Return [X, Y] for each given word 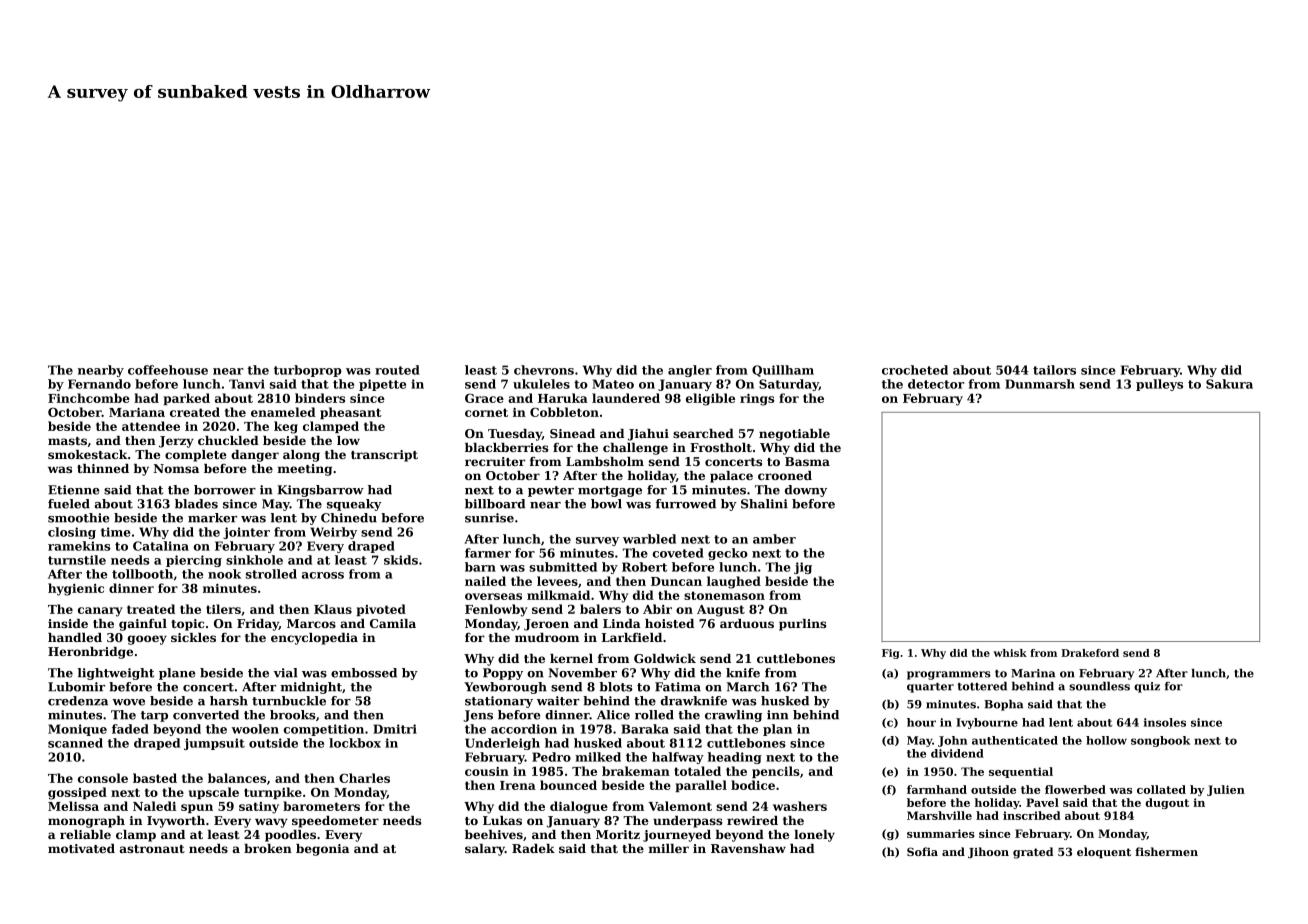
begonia [322, 850]
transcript [384, 456]
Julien [1226, 790]
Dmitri [395, 729]
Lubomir [76, 687]
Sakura [1229, 384]
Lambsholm [605, 461]
